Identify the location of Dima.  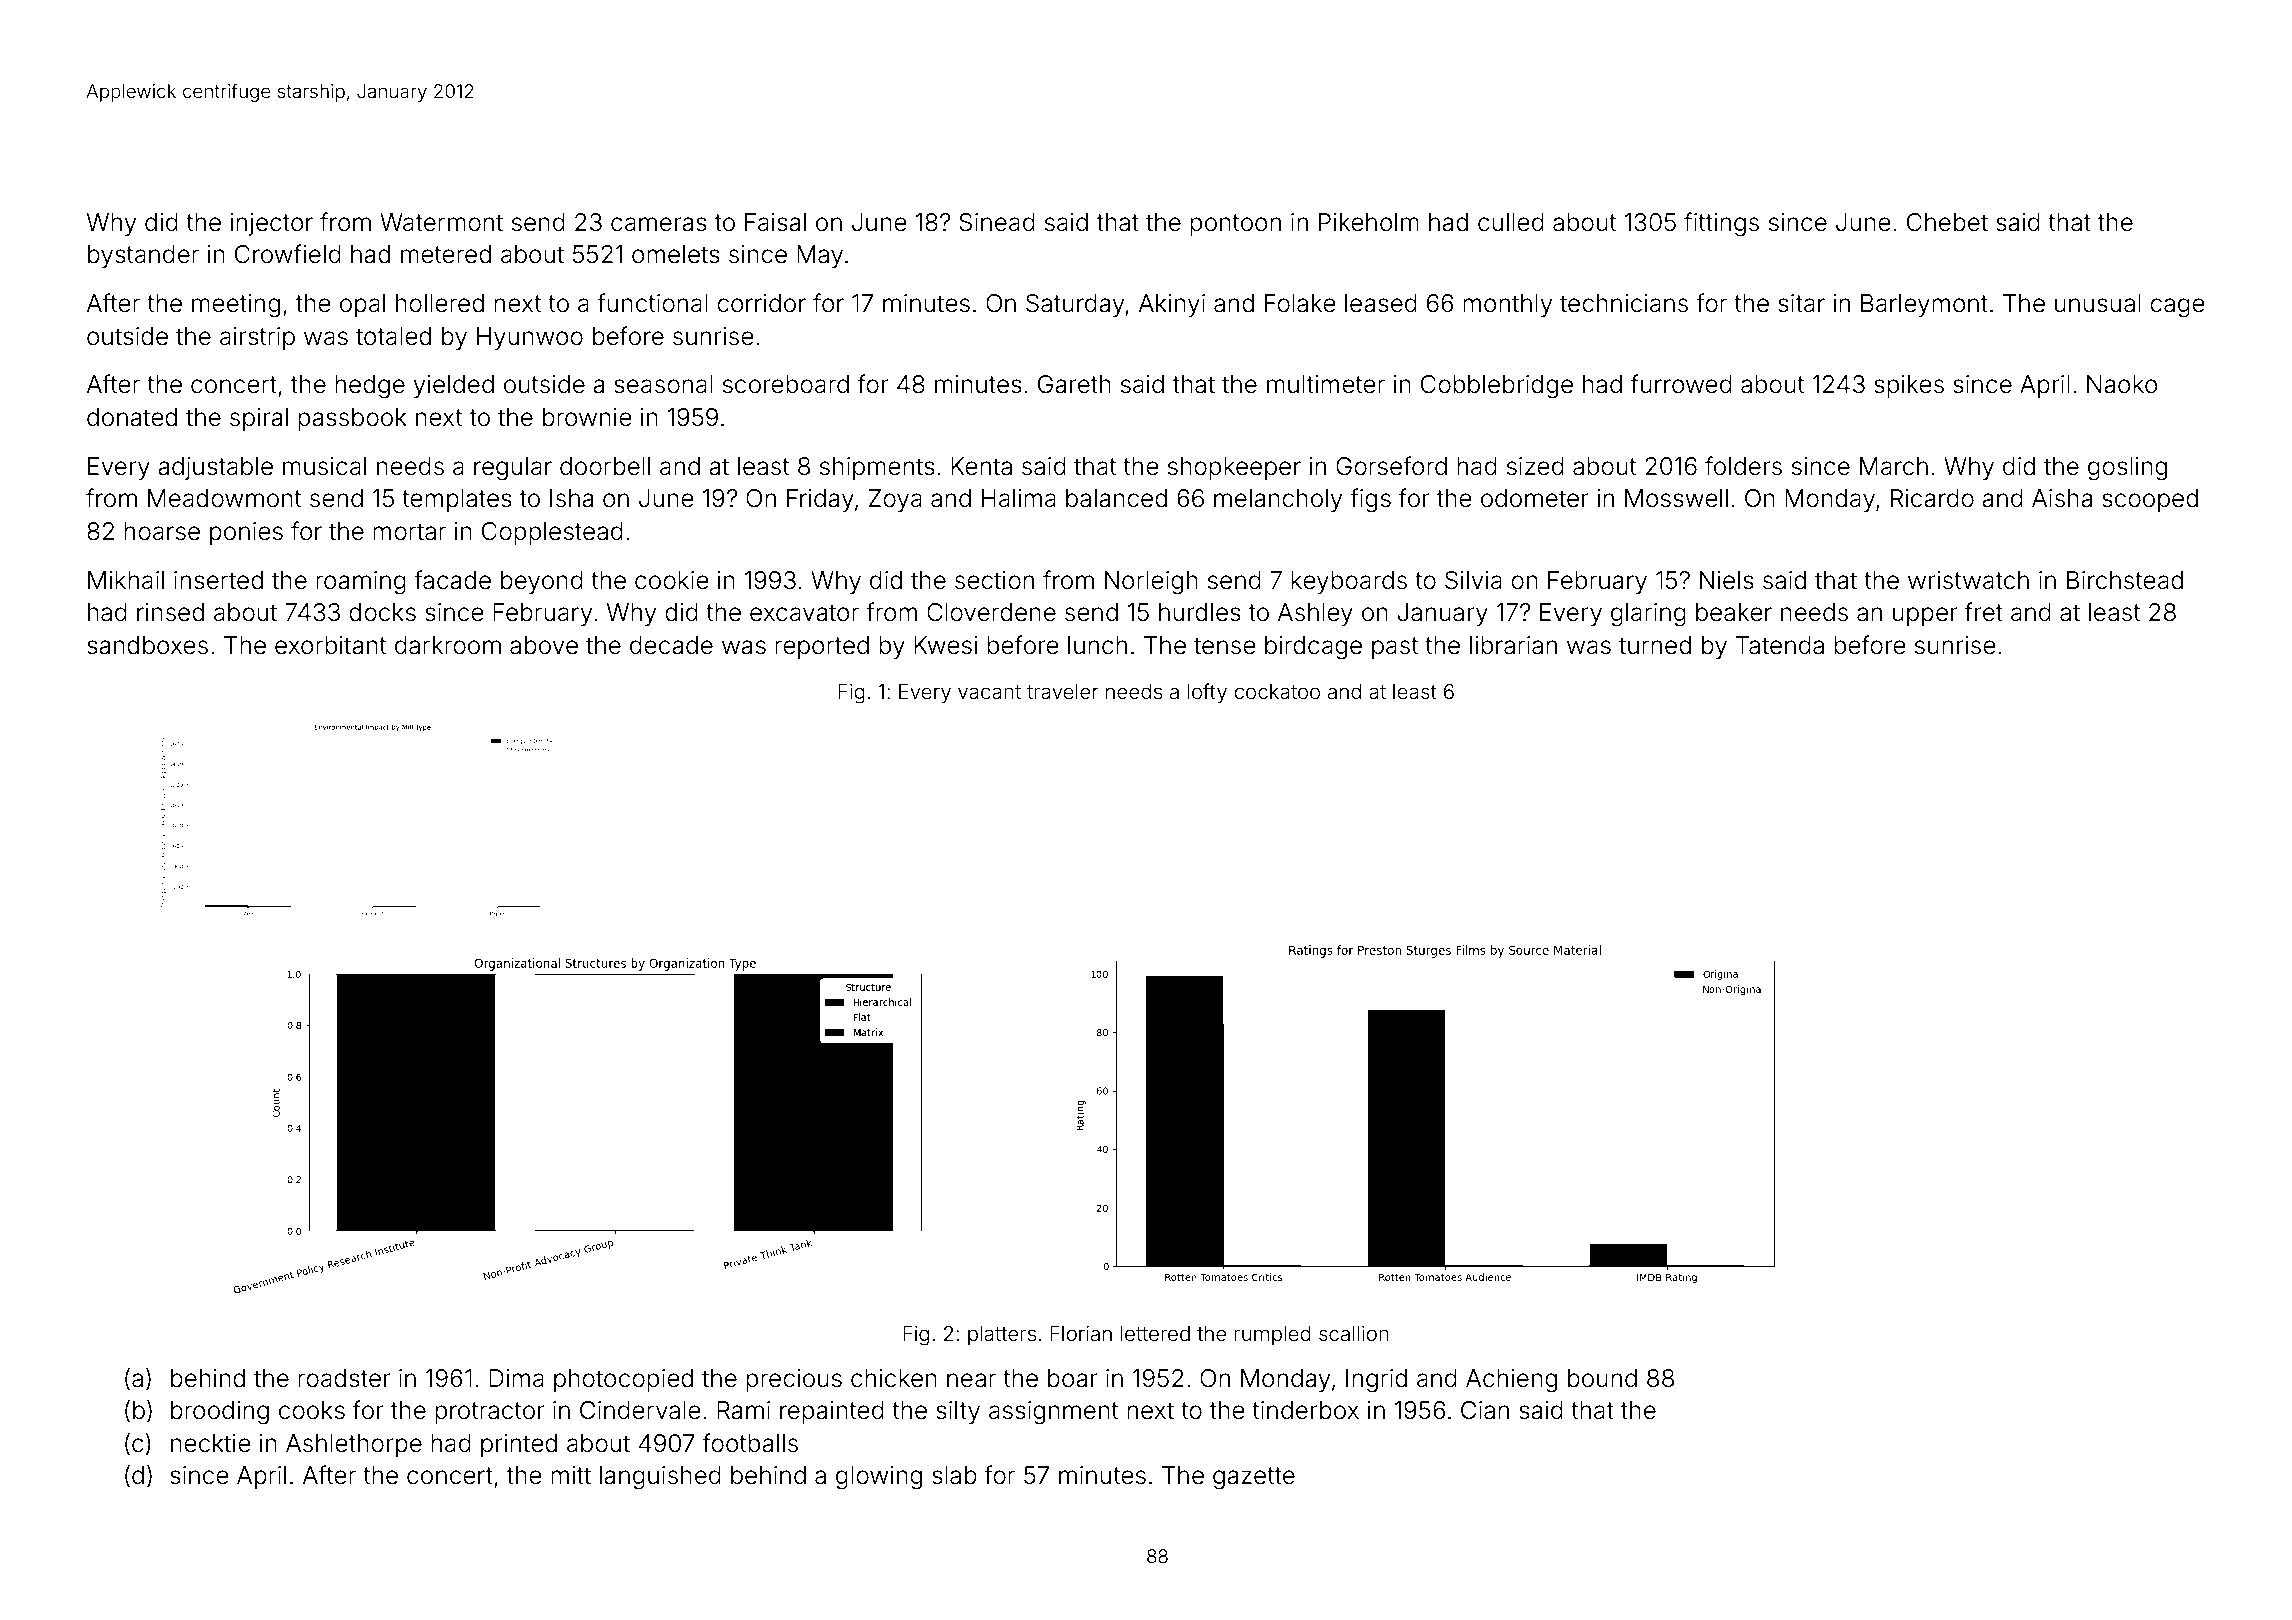
(516, 1378).
